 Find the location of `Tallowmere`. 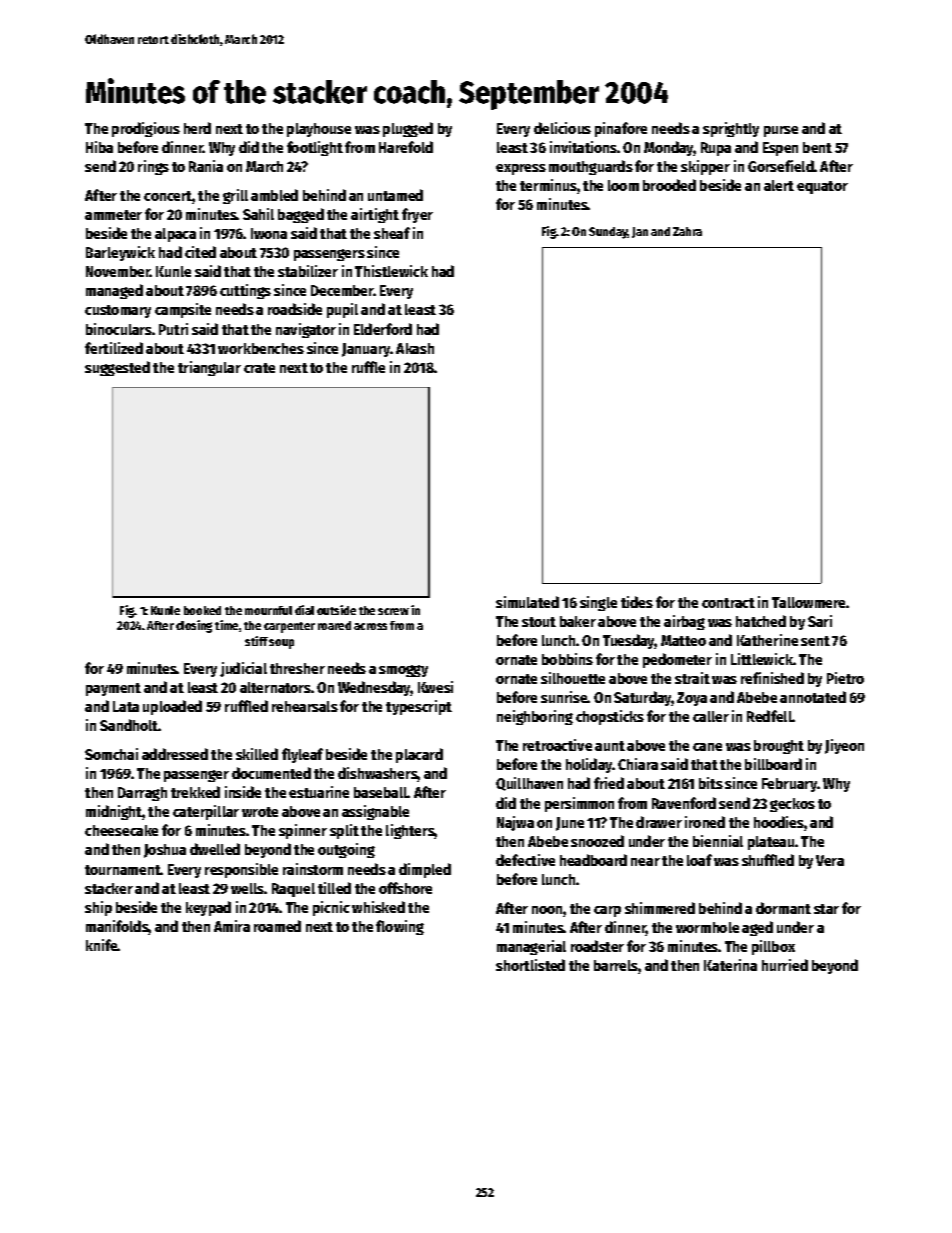

Tallowmere is located at coordinates (808, 602).
